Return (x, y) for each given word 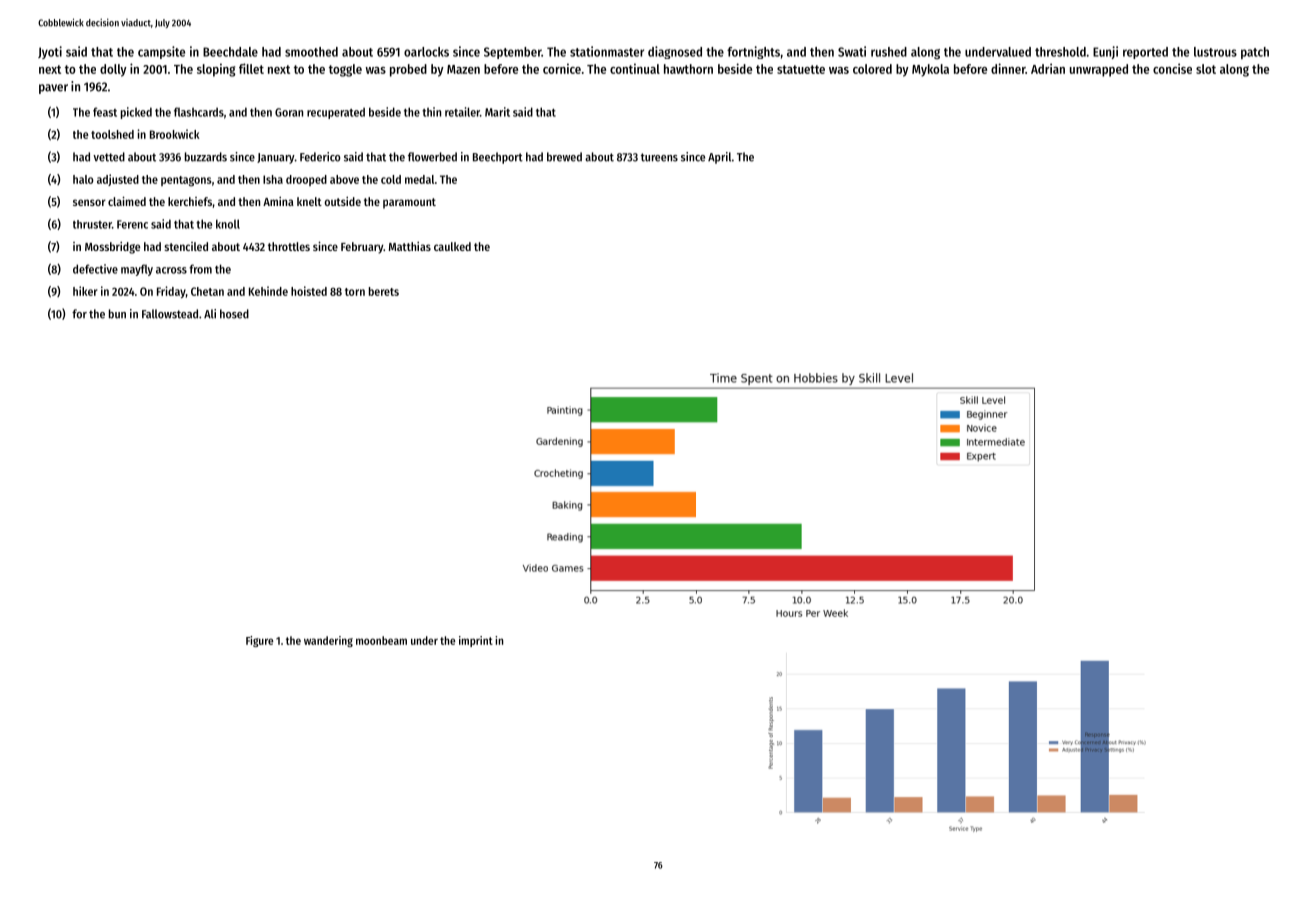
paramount (409, 203)
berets (384, 291)
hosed (234, 314)
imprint (476, 641)
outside (343, 201)
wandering (328, 641)
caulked (452, 246)
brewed (564, 157)
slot (1206, 69)
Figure (260, 641)
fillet (251, 68)
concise (1172, 68)
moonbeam (381, 640)
